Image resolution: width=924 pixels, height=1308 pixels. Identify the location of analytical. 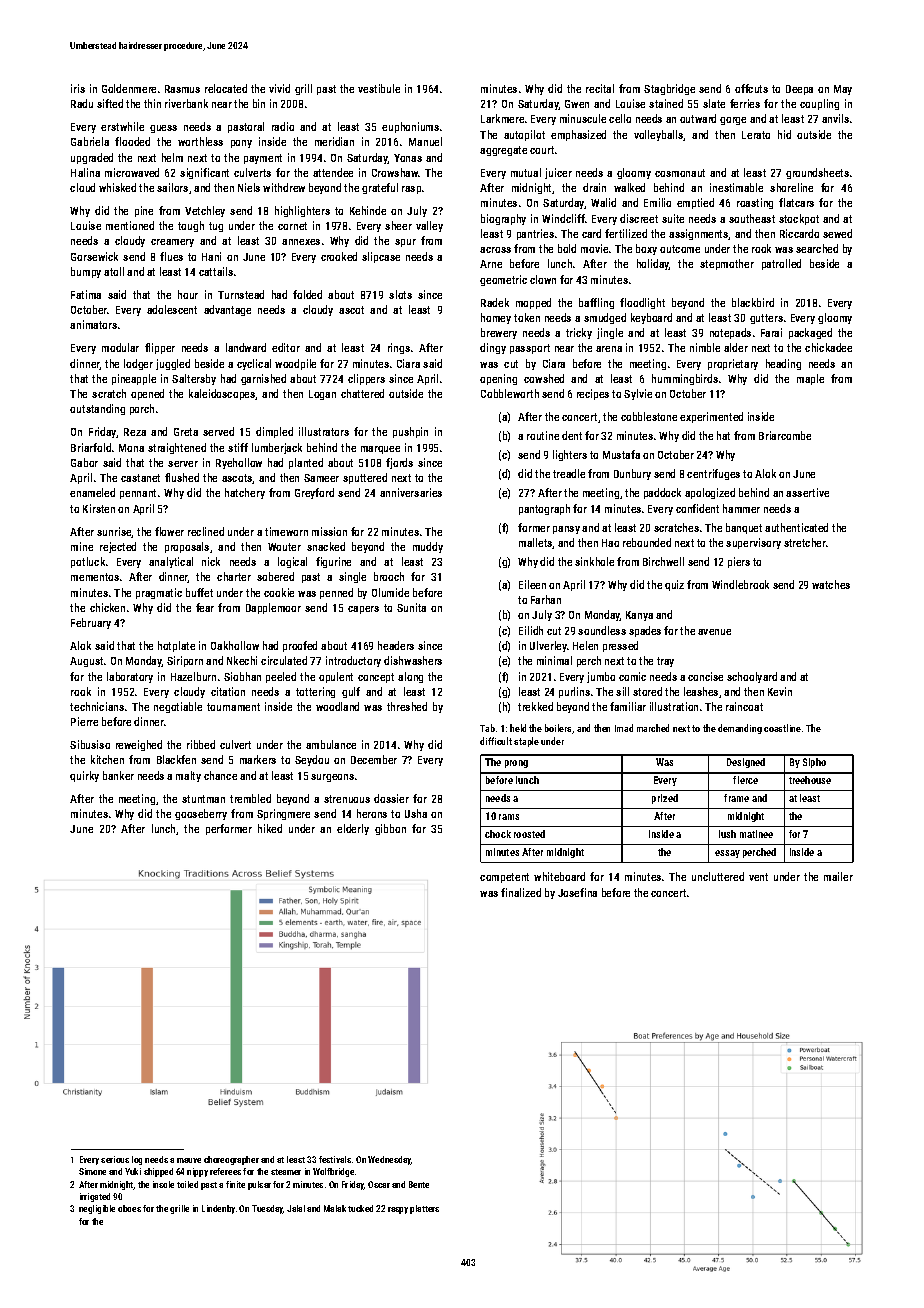
(171, 562).
